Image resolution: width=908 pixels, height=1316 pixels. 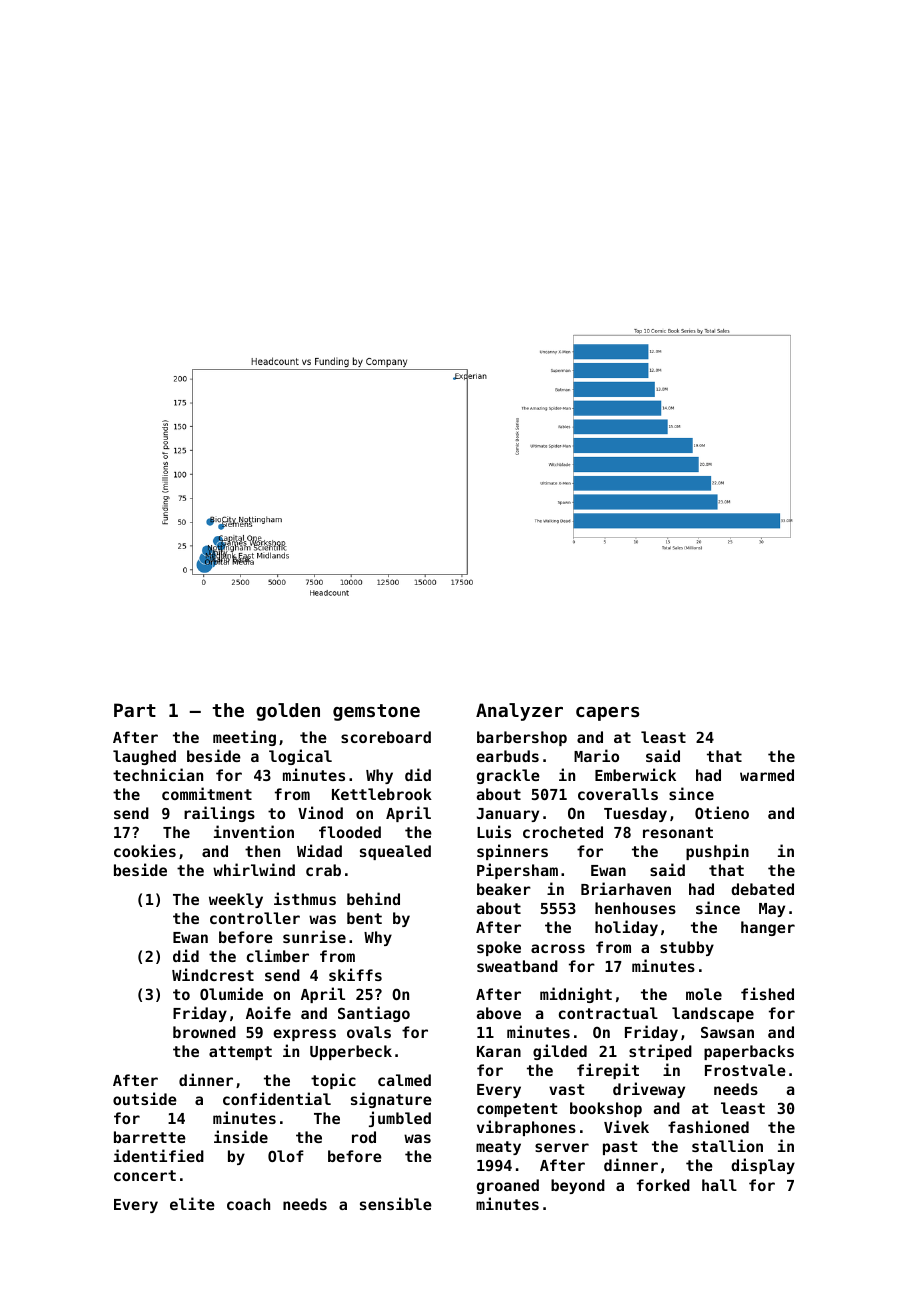 I want to click on gilded, so click(x=560, y=1052).
